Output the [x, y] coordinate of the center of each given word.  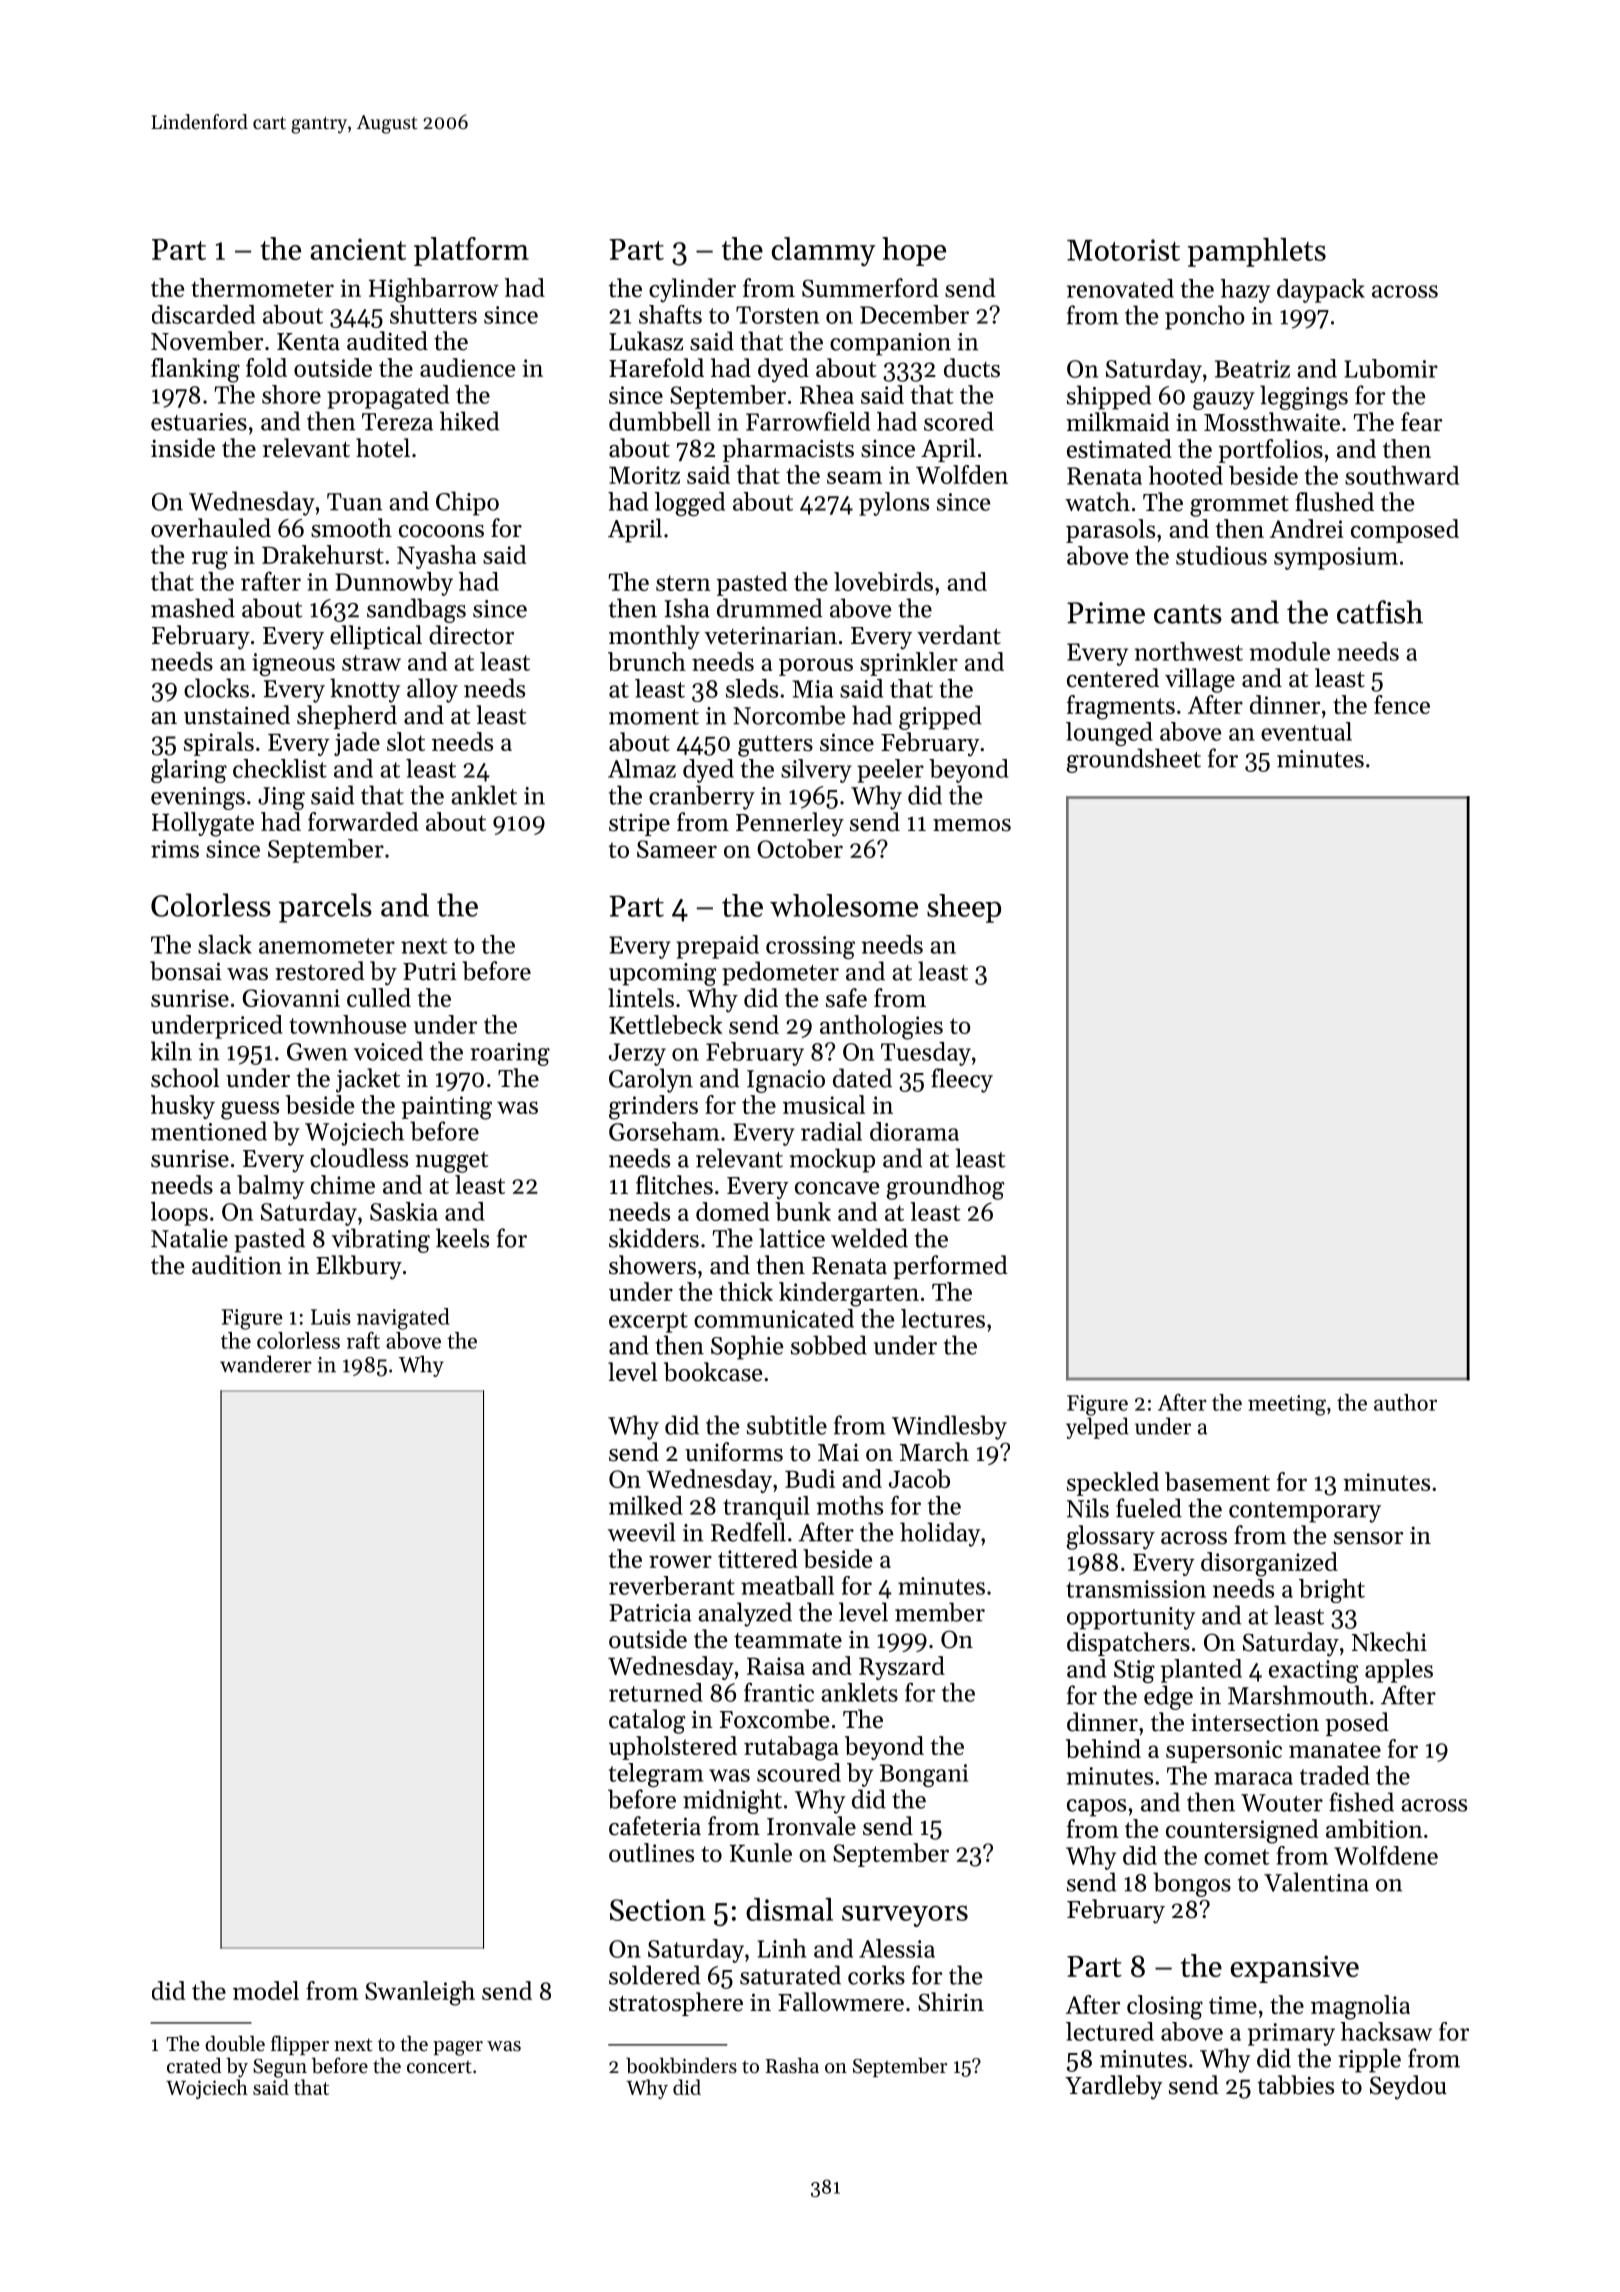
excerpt [648, 1322]
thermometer [262, 287]
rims [175, 849]
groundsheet [1133, 760]
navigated [403, 1319]
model [266, 1990]
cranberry [702, 797]
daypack [1321, 291]
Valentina [1316, 1882]
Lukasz [646, 341]
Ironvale [811, 1826]
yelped [1097, 1428]
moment [654, 717]
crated [194, 2066]
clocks [216, 688]
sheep [964, 908]
